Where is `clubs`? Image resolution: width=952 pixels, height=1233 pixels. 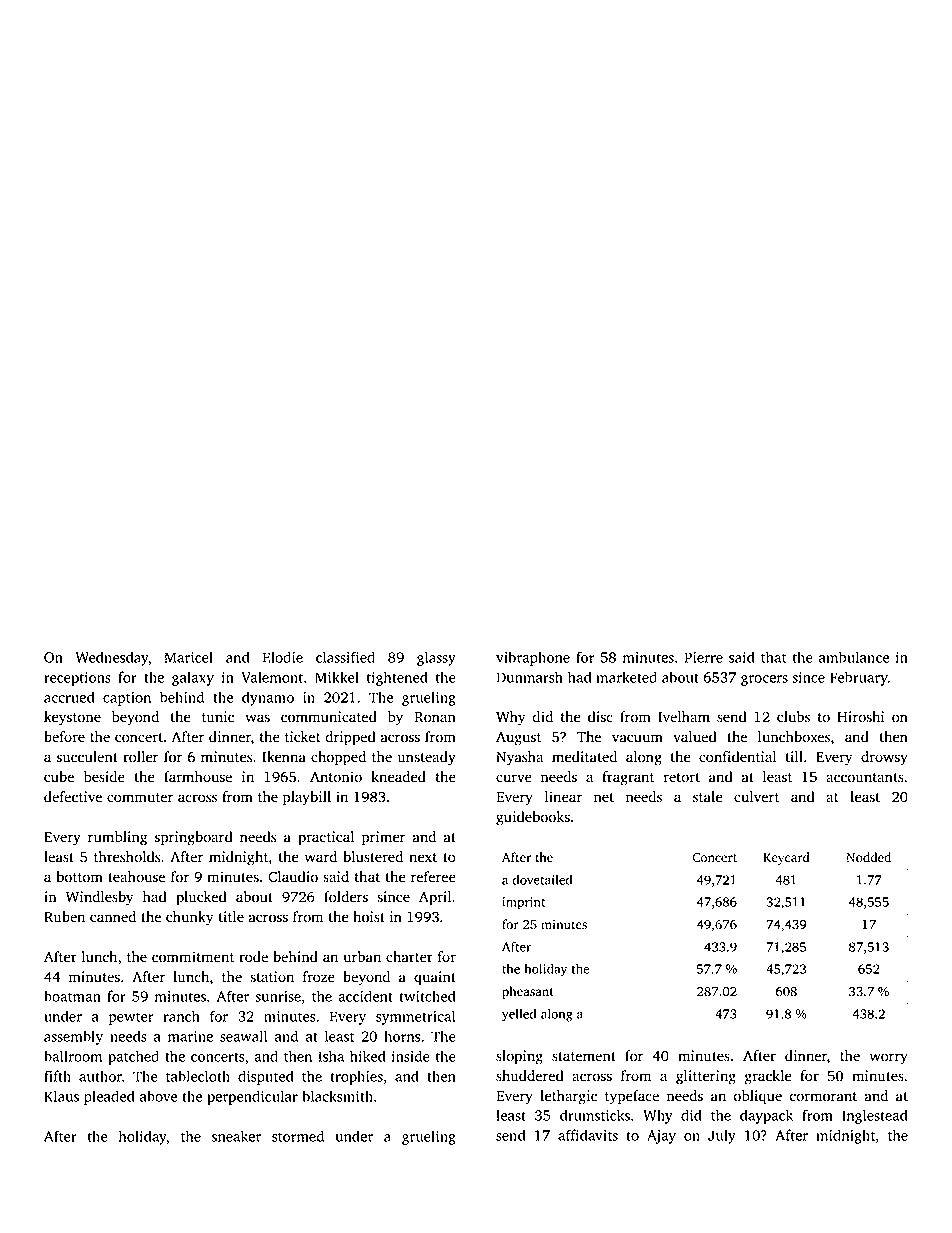 clubs is located at coordinates (793, 717).
